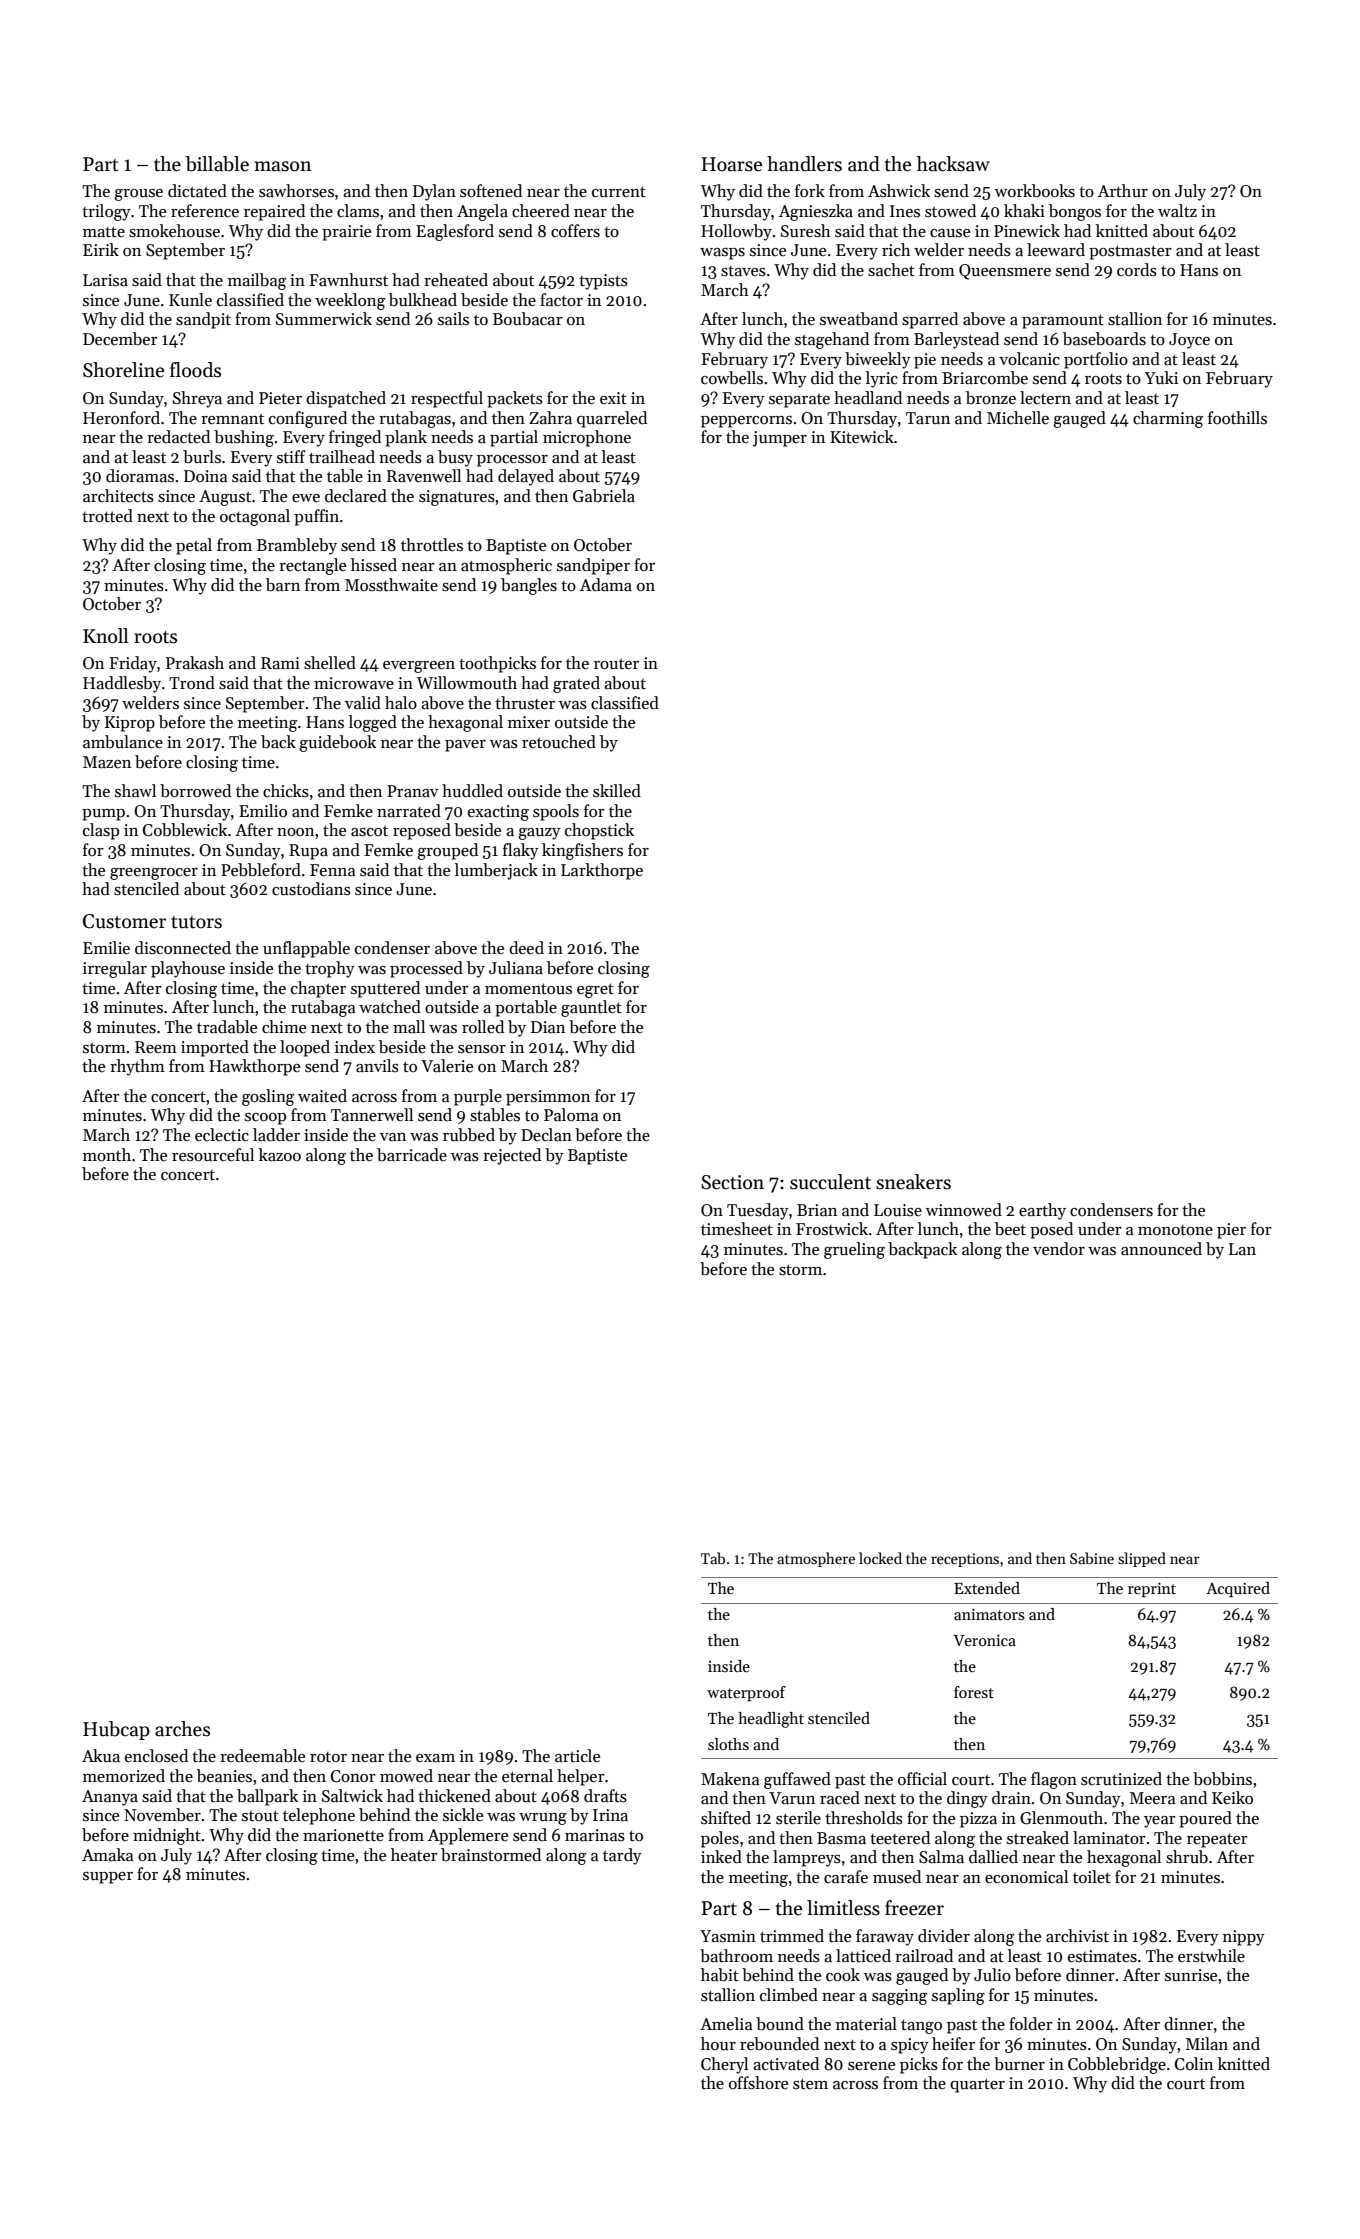  I want to click on Yuki, so click(1161, 377).
